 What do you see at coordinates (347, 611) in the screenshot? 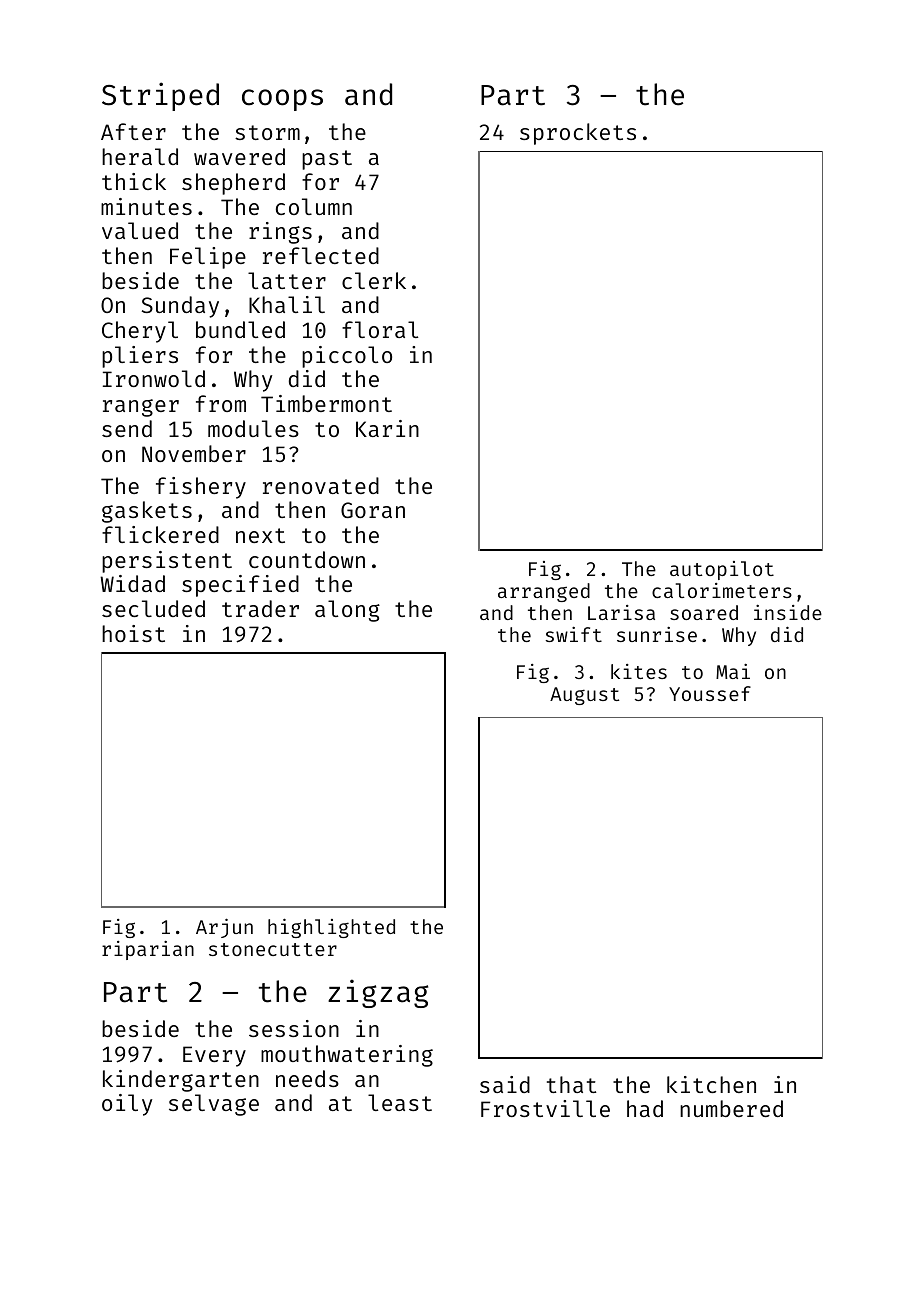
I see `along` at bounding box center [347, 611].
